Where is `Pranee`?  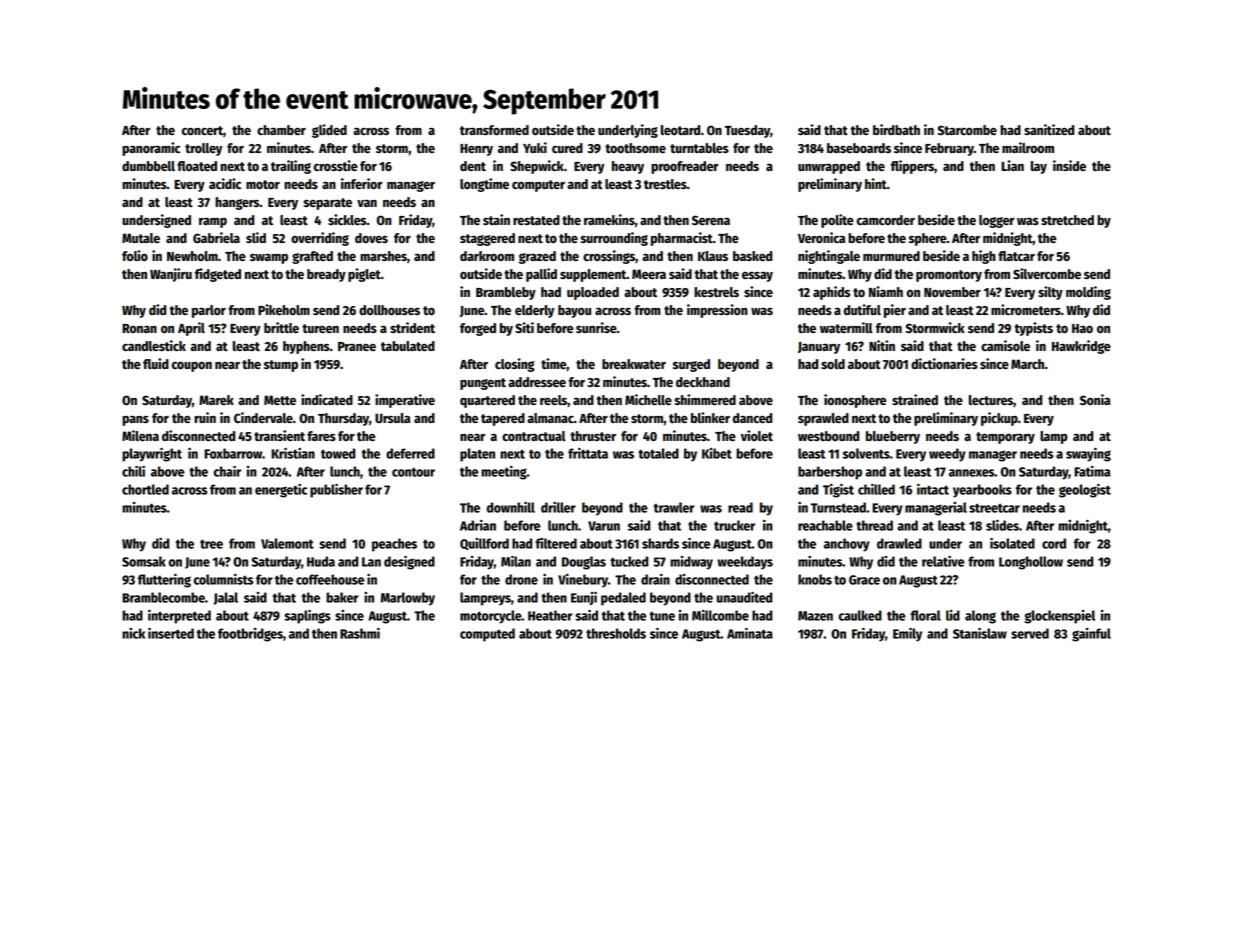
Pranee is located at coordinates (357, 346).
